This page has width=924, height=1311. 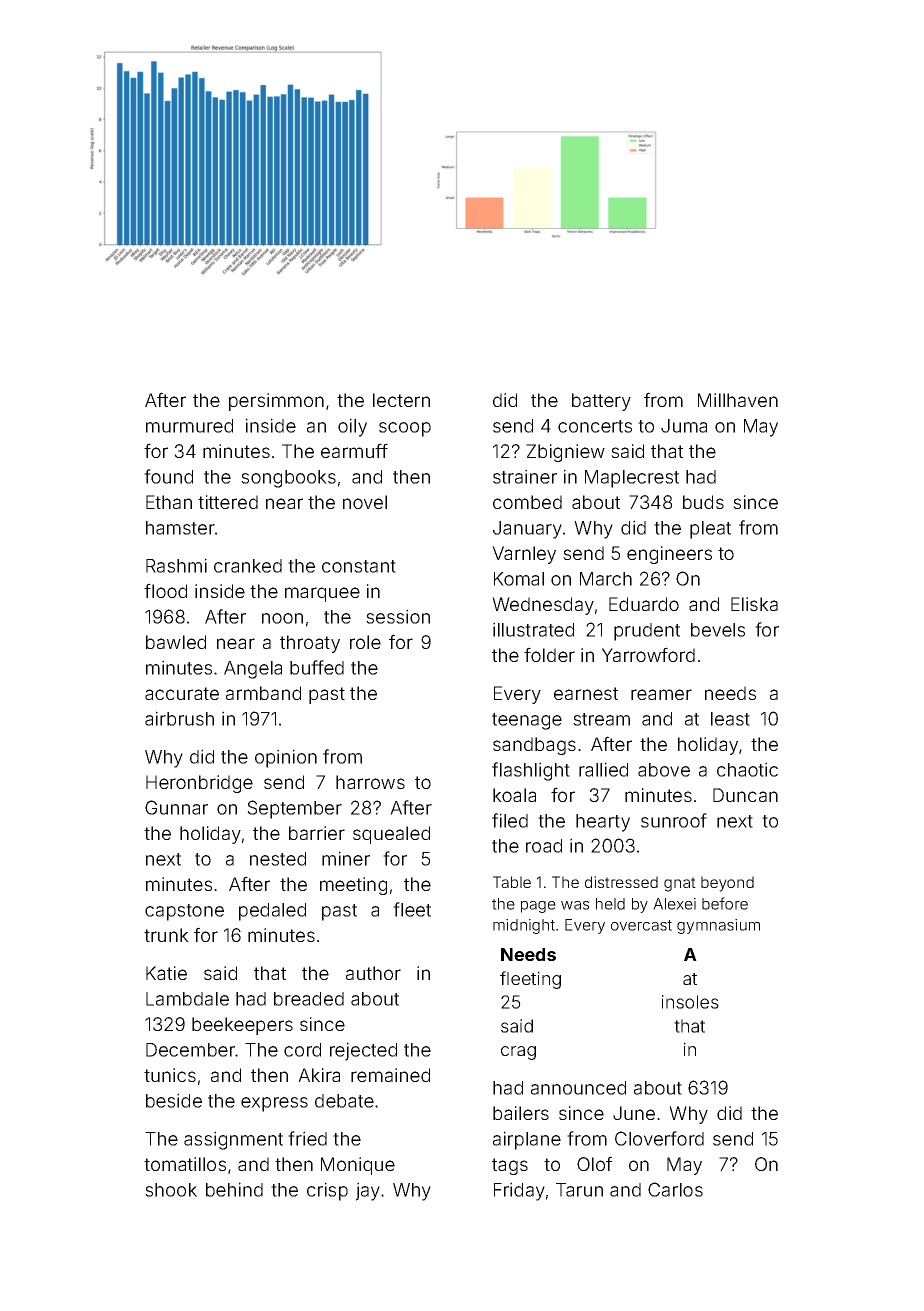 What do you see at coordinates (519, 579) in the page?
I see `Komal` at bounding box center [519, 579].
